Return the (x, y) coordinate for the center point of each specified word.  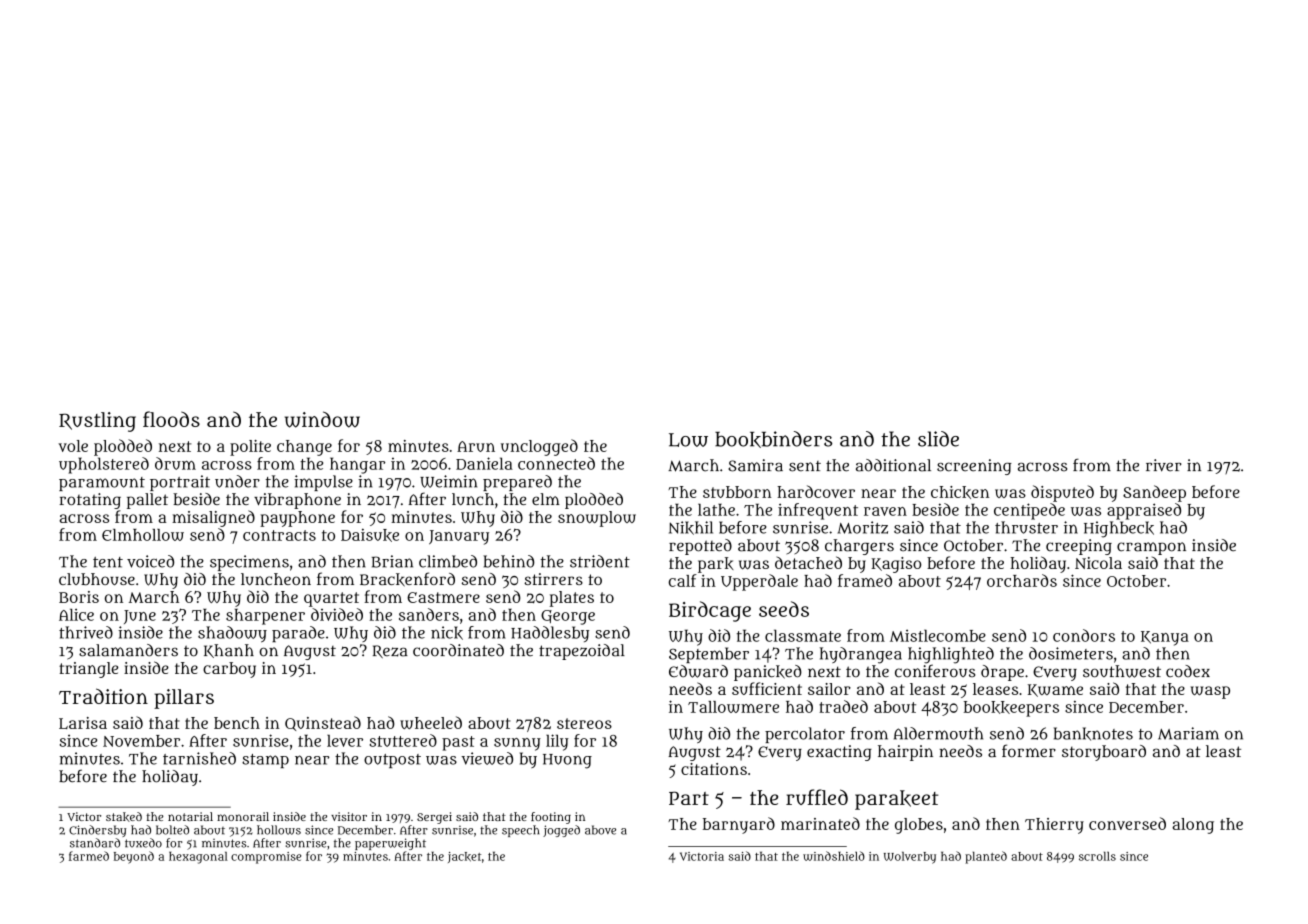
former (1029, 750)
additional (893, 465)
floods (171, 419)
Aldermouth (938, 733)
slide (938, 439)
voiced (150, 561)
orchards (1022, 580)
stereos (584, 723)
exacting (839, 753)
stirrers (553, 579)
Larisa (83, 723)
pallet (147, 501)
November (141, 741)
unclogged (539, 447)
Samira (755, 465)
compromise (266, 858)
